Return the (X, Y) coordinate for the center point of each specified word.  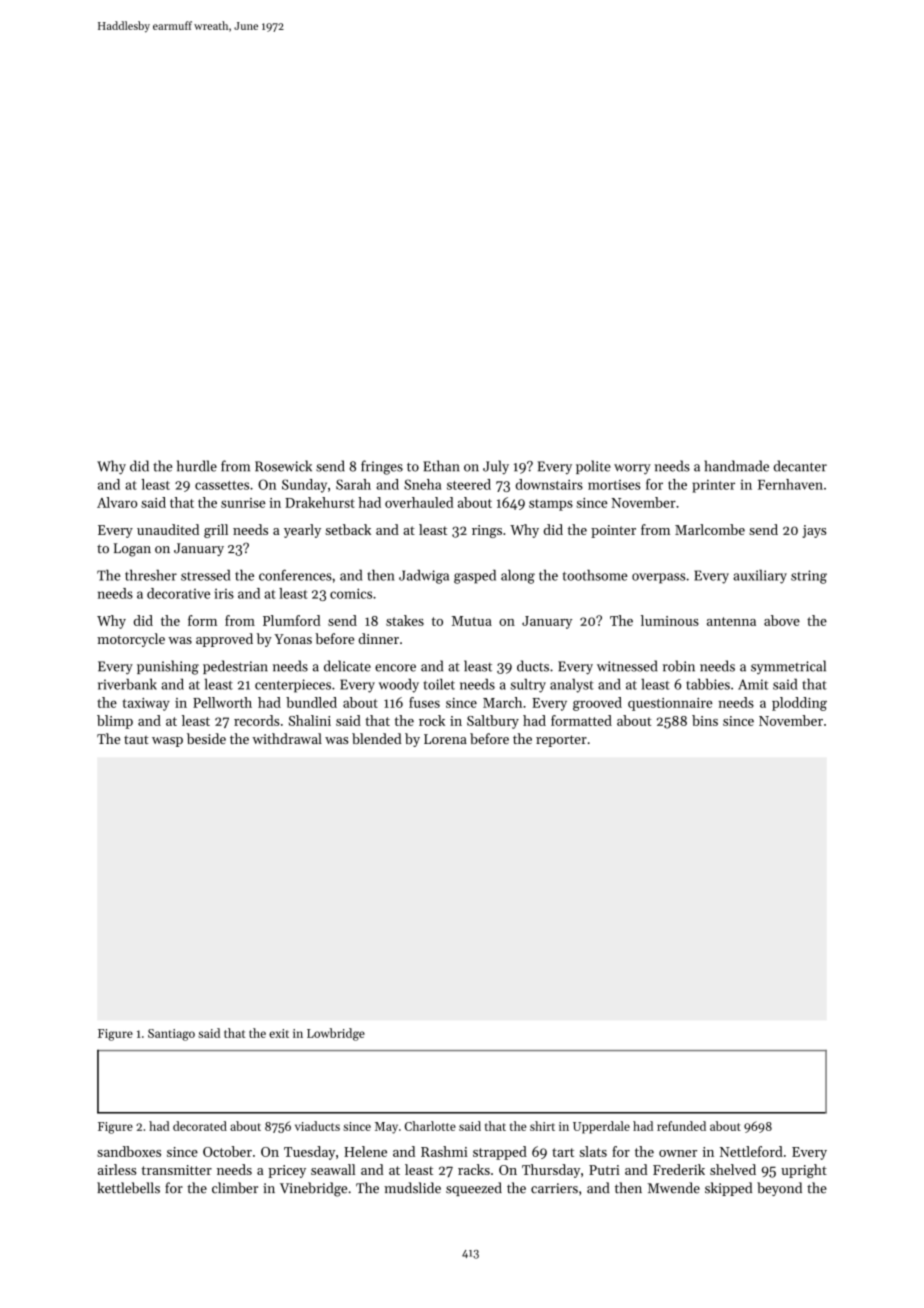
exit (279, 1033)
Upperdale (601, 1127)
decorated (200, 1126)
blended (377, 738)
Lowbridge (336, 1034)
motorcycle (131, 640)
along (518, 576)
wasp (167, 742)
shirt (542, 1126)
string (809, 577)
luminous (670, 620)
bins (705, 720)
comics (351, 593)
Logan (132, 550)
